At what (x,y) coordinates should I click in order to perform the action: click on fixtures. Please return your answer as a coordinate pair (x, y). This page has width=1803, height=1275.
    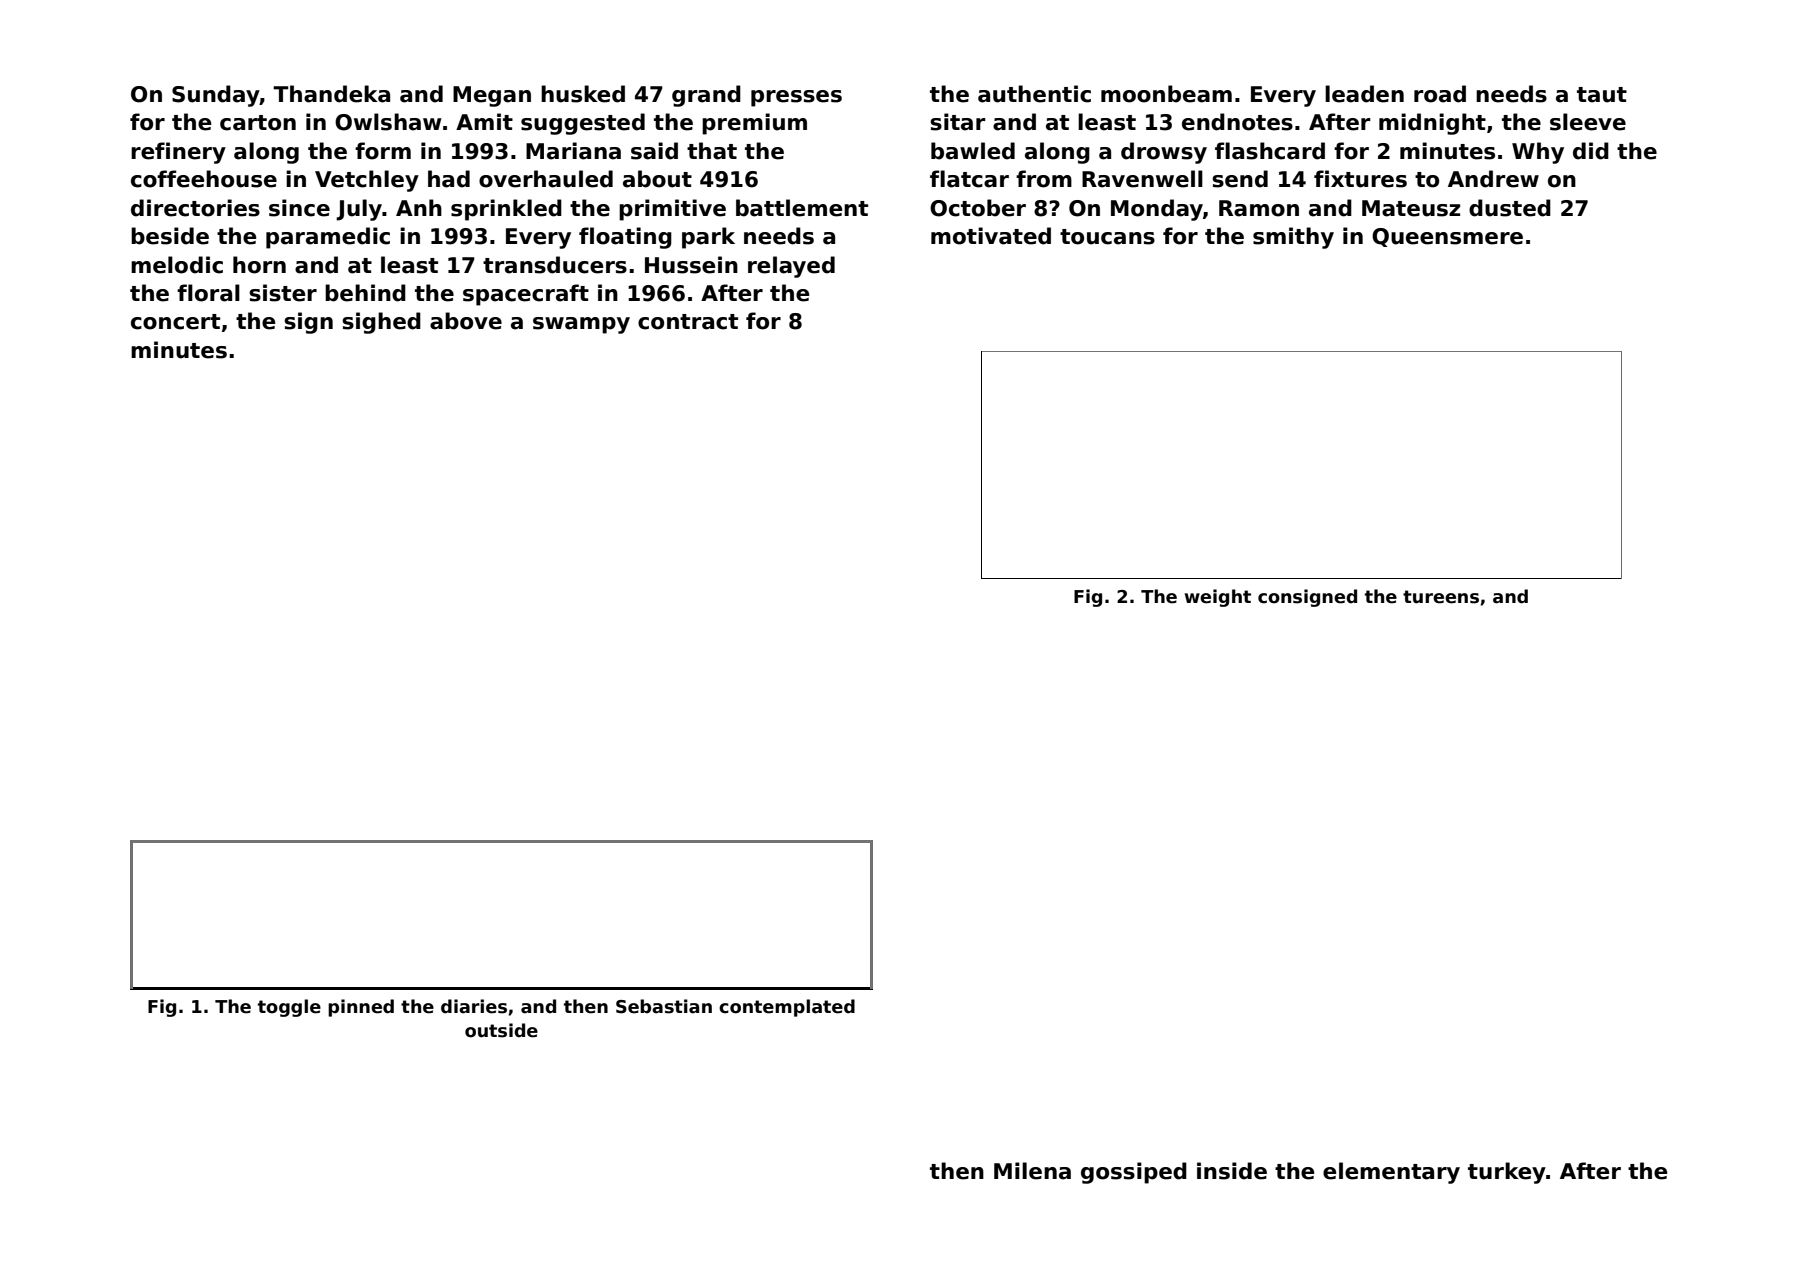
    Looking at the image, I should click on (1360, 179).
